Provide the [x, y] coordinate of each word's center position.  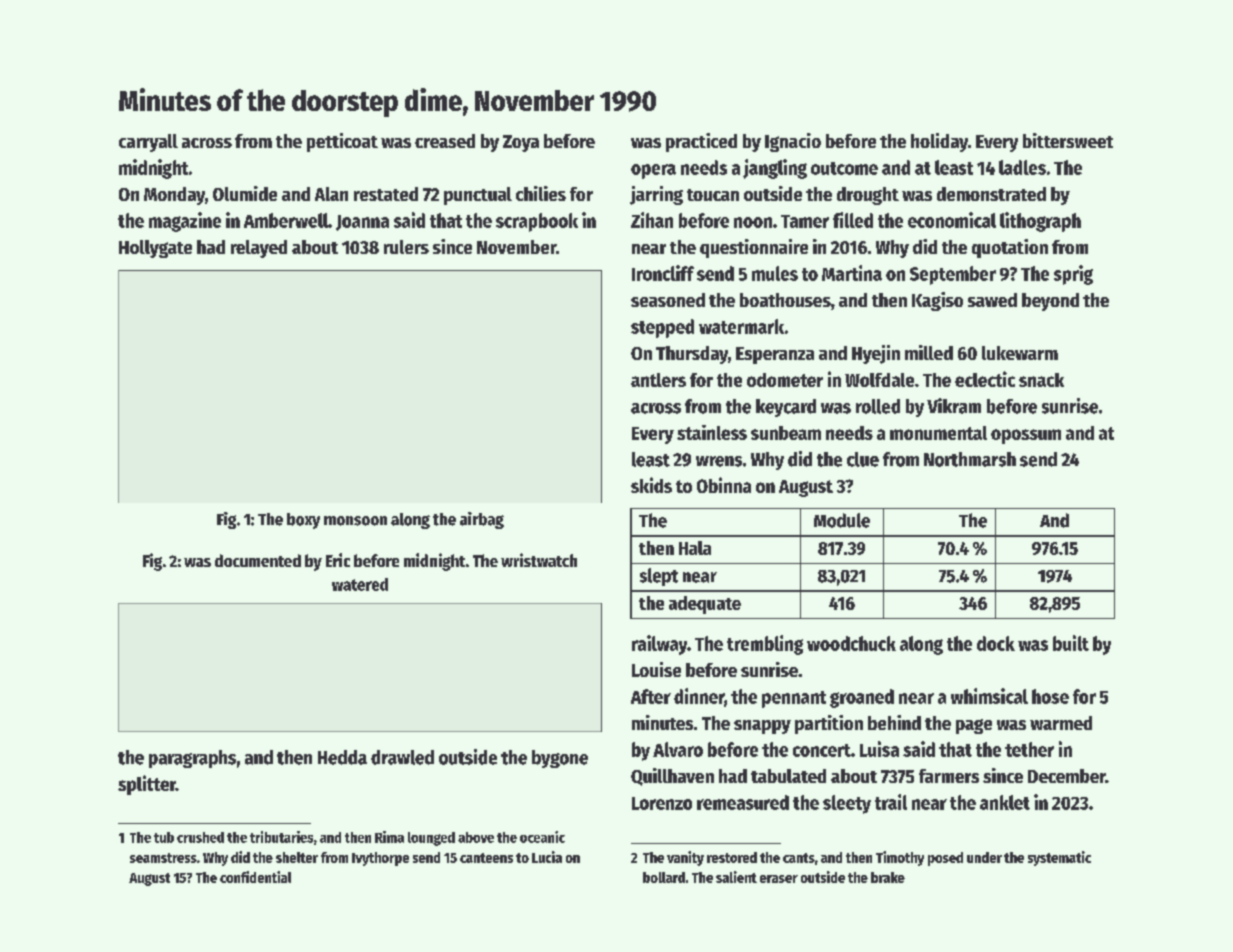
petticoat [342, 142]
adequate [705, 605]
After [651, 696]
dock [996, 643]
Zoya [521, 143]
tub [164, 837]
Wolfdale [879, 380]
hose [1050, 696]
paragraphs [192, 759]
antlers [658, 380]
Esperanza [775, 355]
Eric [338, 560]
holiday [939, 142]
